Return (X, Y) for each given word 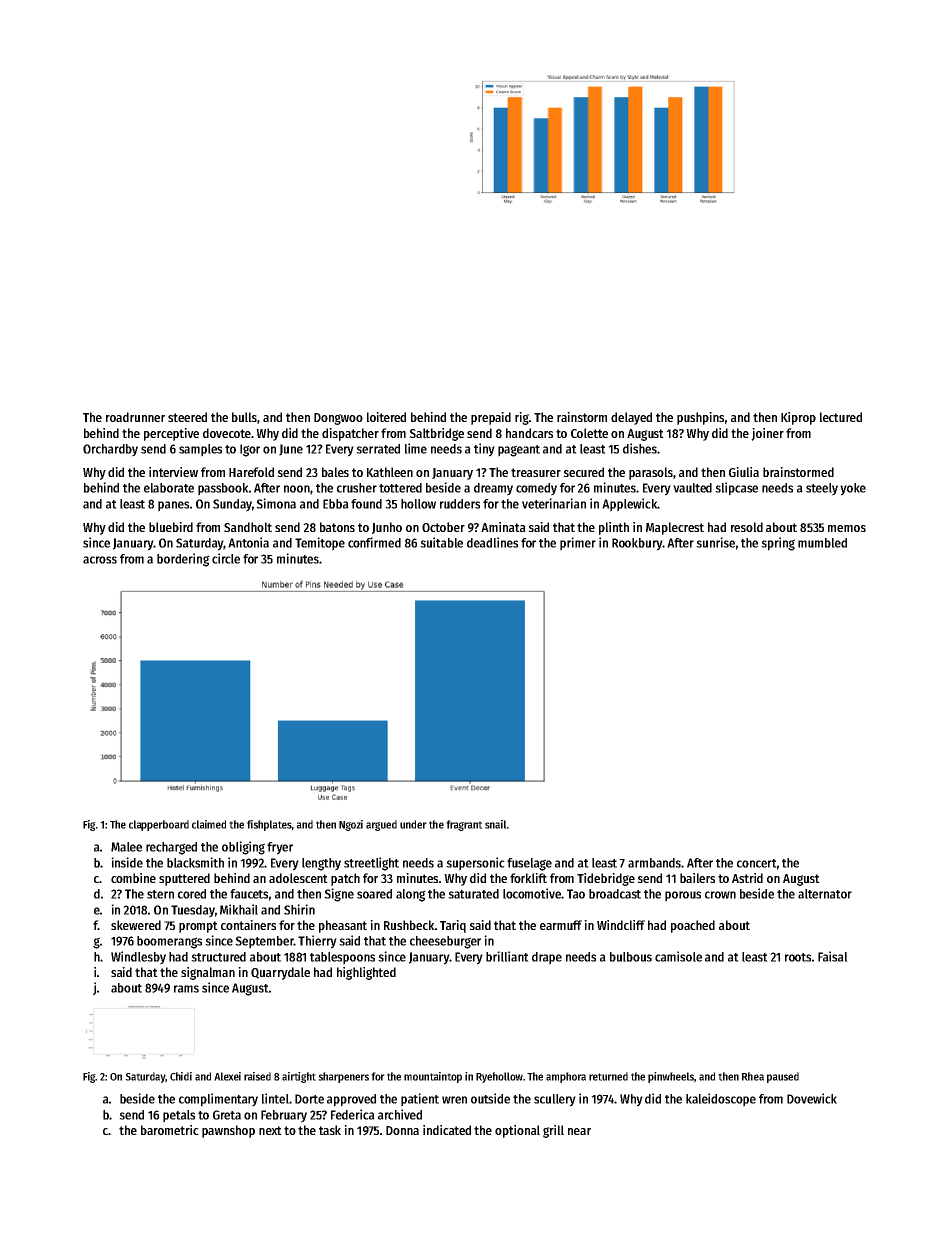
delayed (631, 418)
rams (186, 989)
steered (187, 417)
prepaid (491, 418)
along (411, 895)
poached (693, 926)
